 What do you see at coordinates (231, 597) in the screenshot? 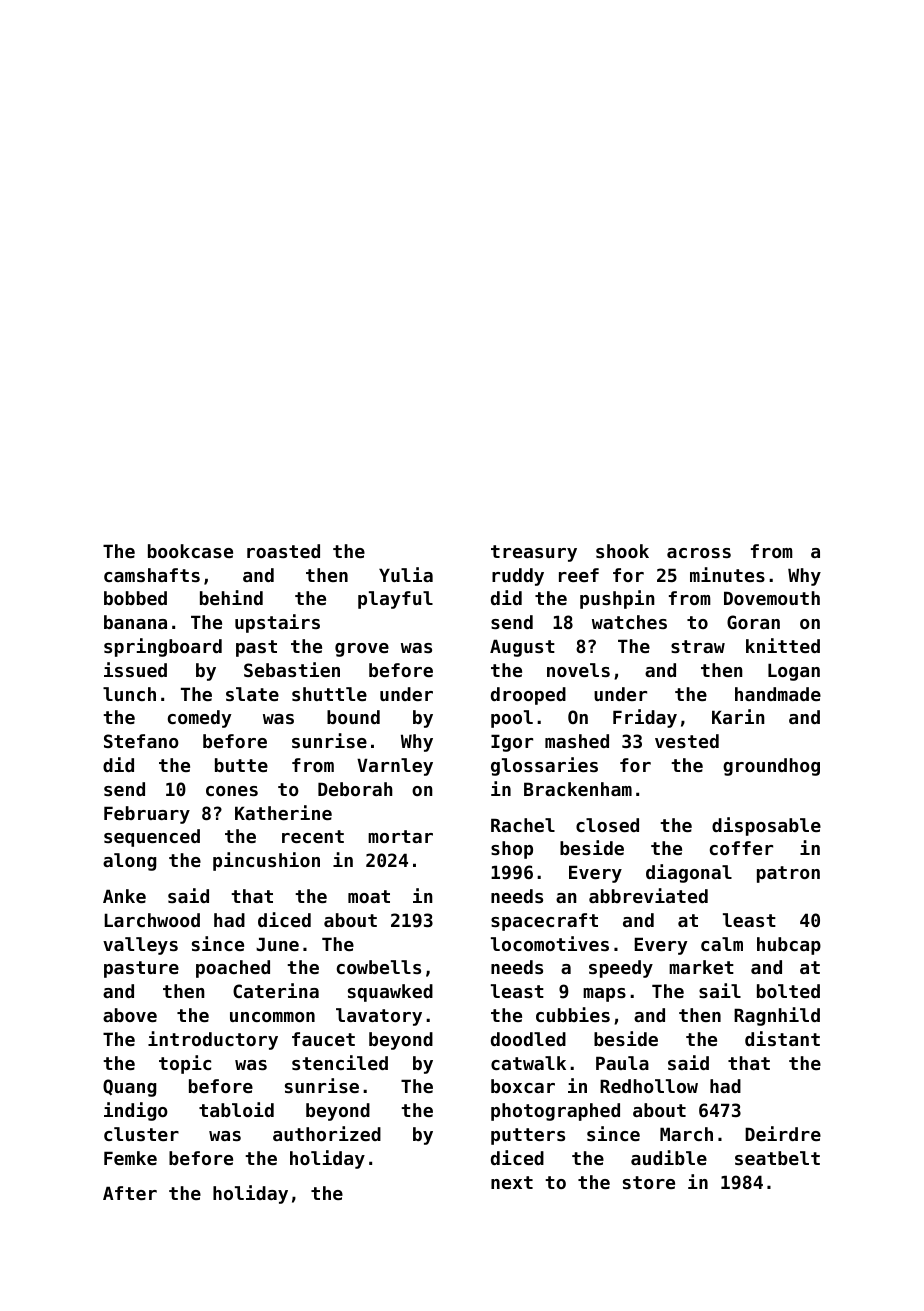
I see `behind` at bounding box center [231, 597].
